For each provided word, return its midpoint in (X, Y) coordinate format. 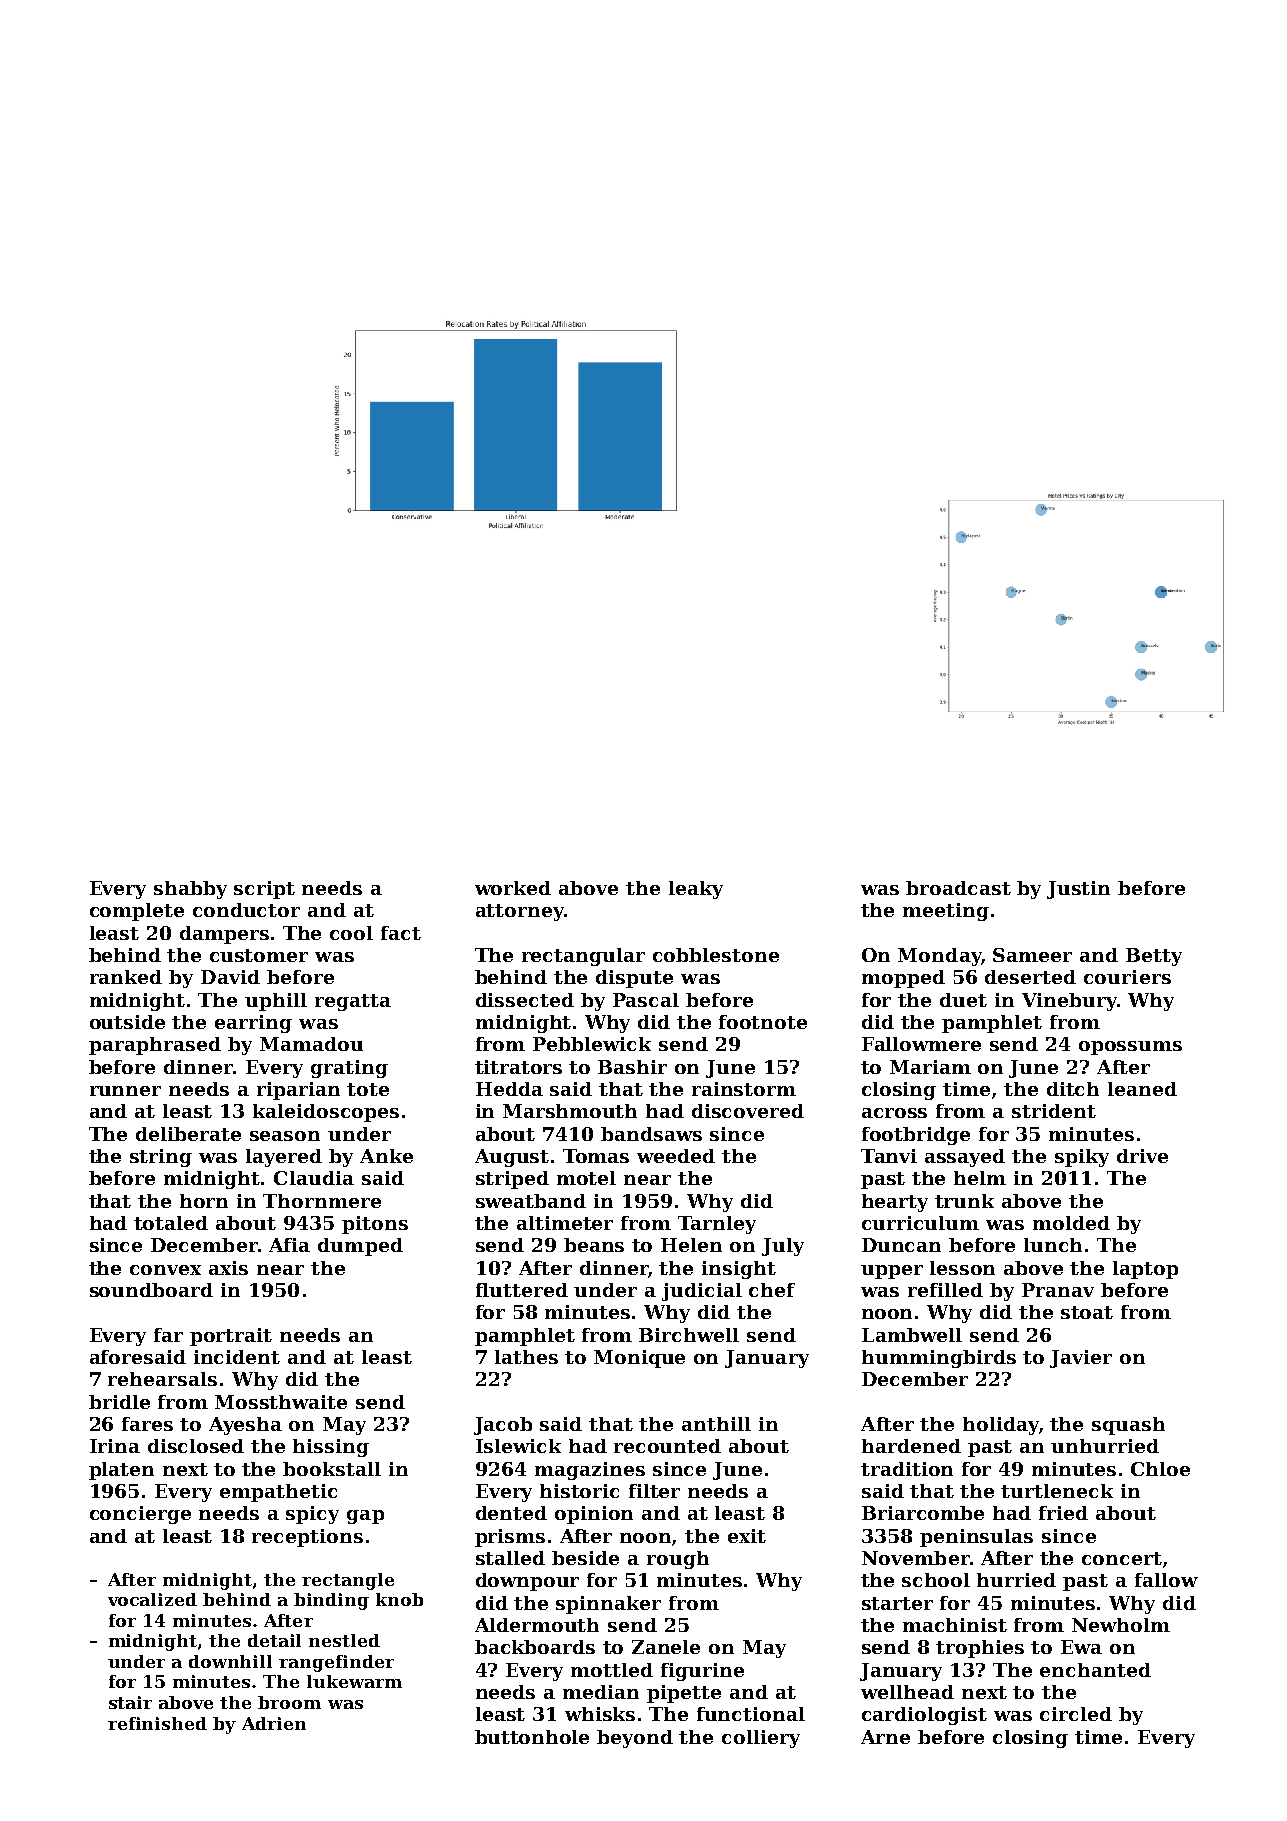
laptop (1145, 1270)
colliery (761, 1739)
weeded (676, 1156)
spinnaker (608, 1605)
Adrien (274, 1723)
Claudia (314, 1178)
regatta (353, 1002)
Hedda (509, 1089)
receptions (307, 1538)
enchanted (1095, 1670)
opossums (1130, 1048)
